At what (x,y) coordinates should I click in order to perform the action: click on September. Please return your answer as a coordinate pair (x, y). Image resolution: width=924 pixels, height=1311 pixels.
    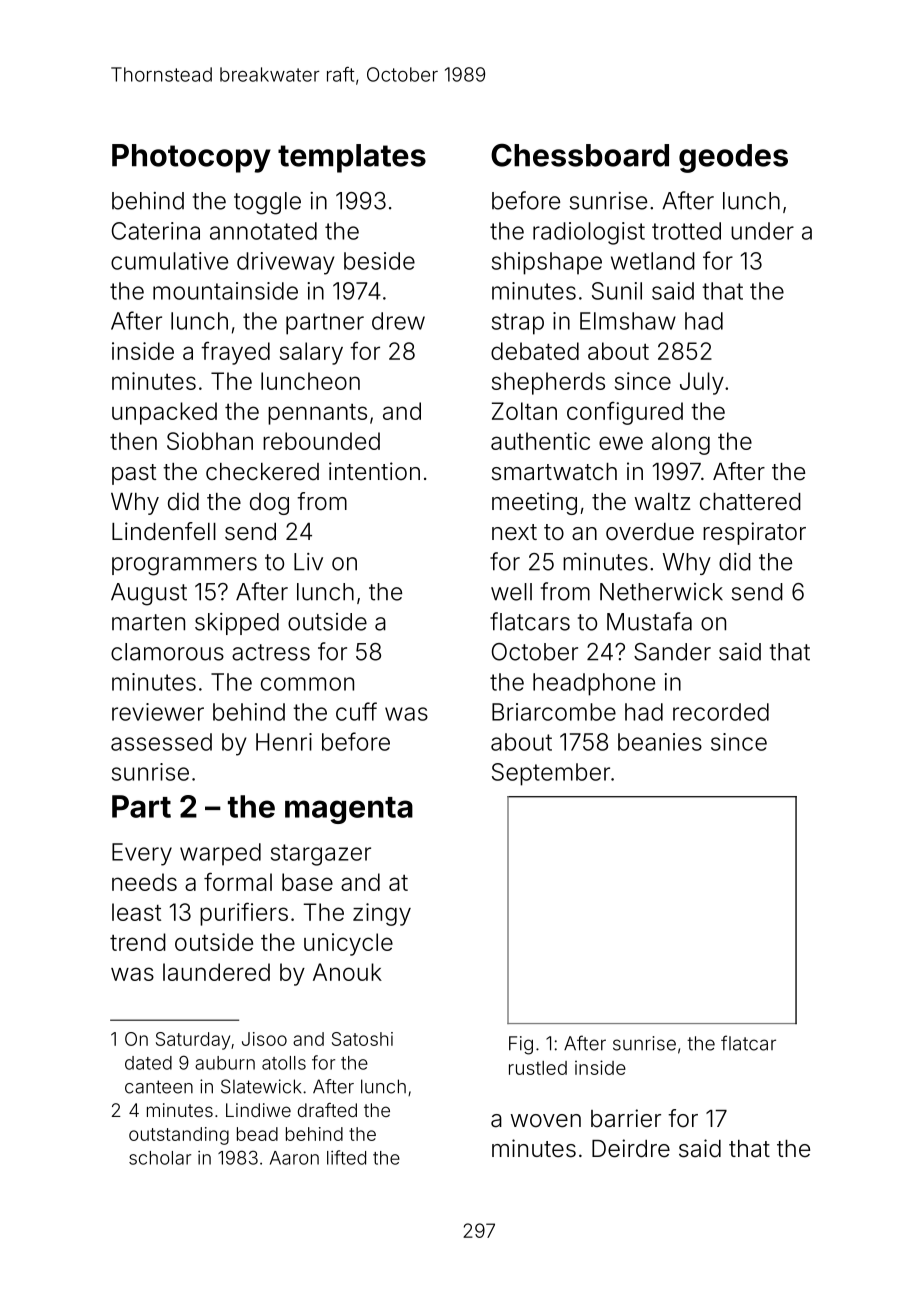
    Looking at the image, I should click on (551, 774).
